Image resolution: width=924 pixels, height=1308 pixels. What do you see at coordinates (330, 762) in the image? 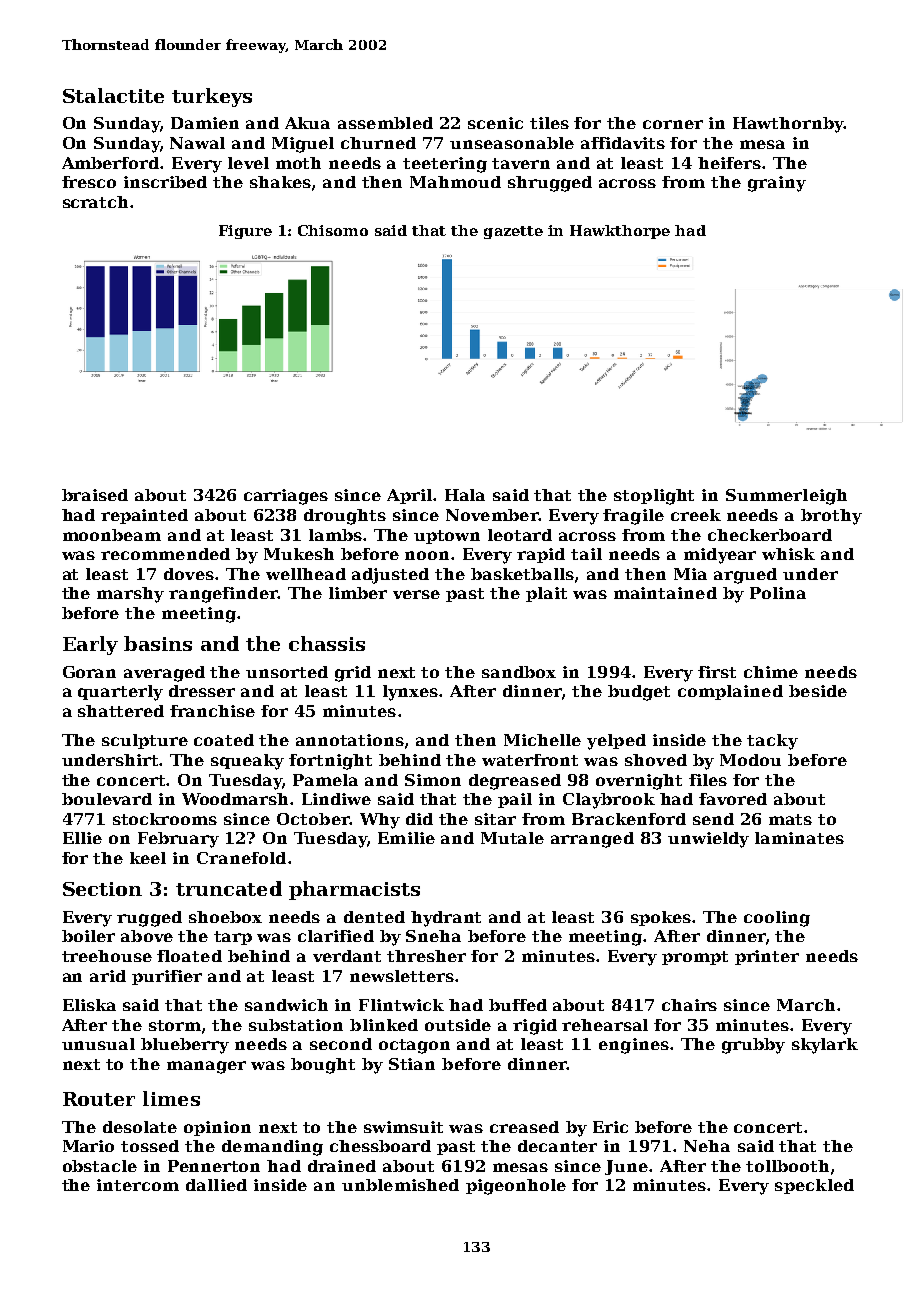
I see `fortnight` at bounding box center [330, 762].
